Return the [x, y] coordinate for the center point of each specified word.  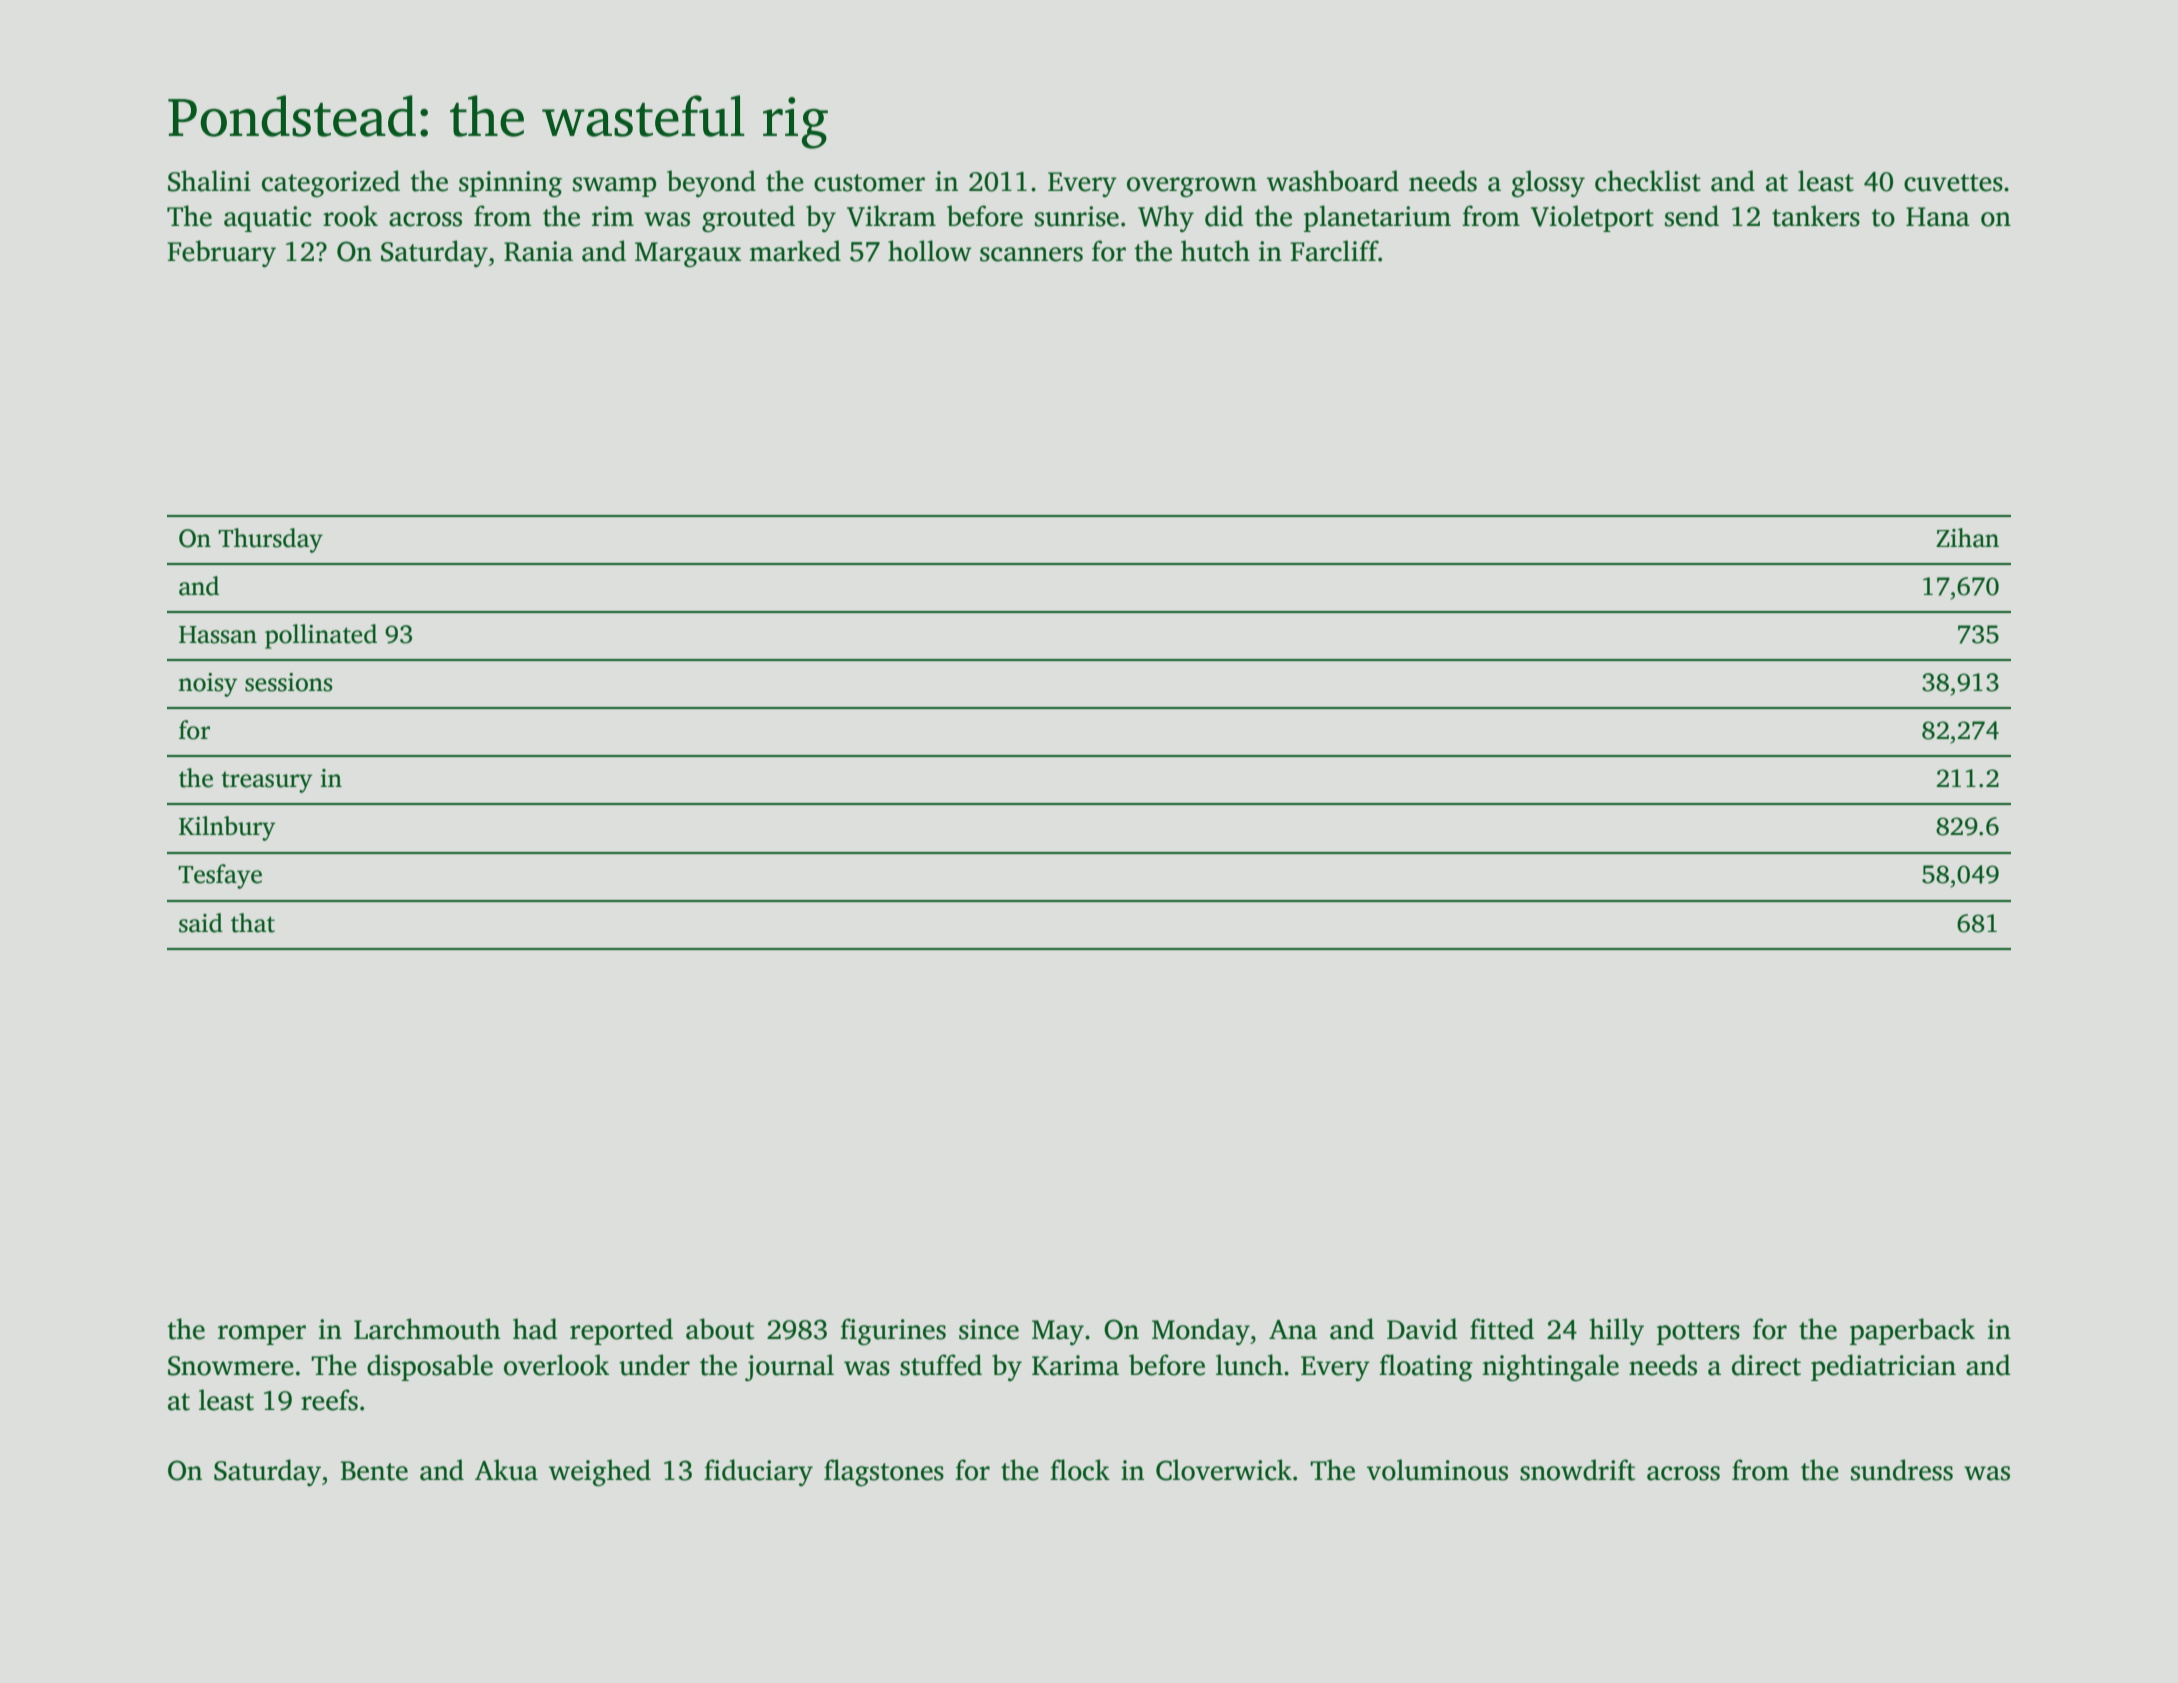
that [253, 923]
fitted [1502, 1329]
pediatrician [1883, 1367]
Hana [1938, 217]
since [989, 1329]
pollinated [321, 636]
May [1058, 1332]
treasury [266, 782]
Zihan [1967, 538]
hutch [1215, 251]
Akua [506, 1470]
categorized [331, 183]
